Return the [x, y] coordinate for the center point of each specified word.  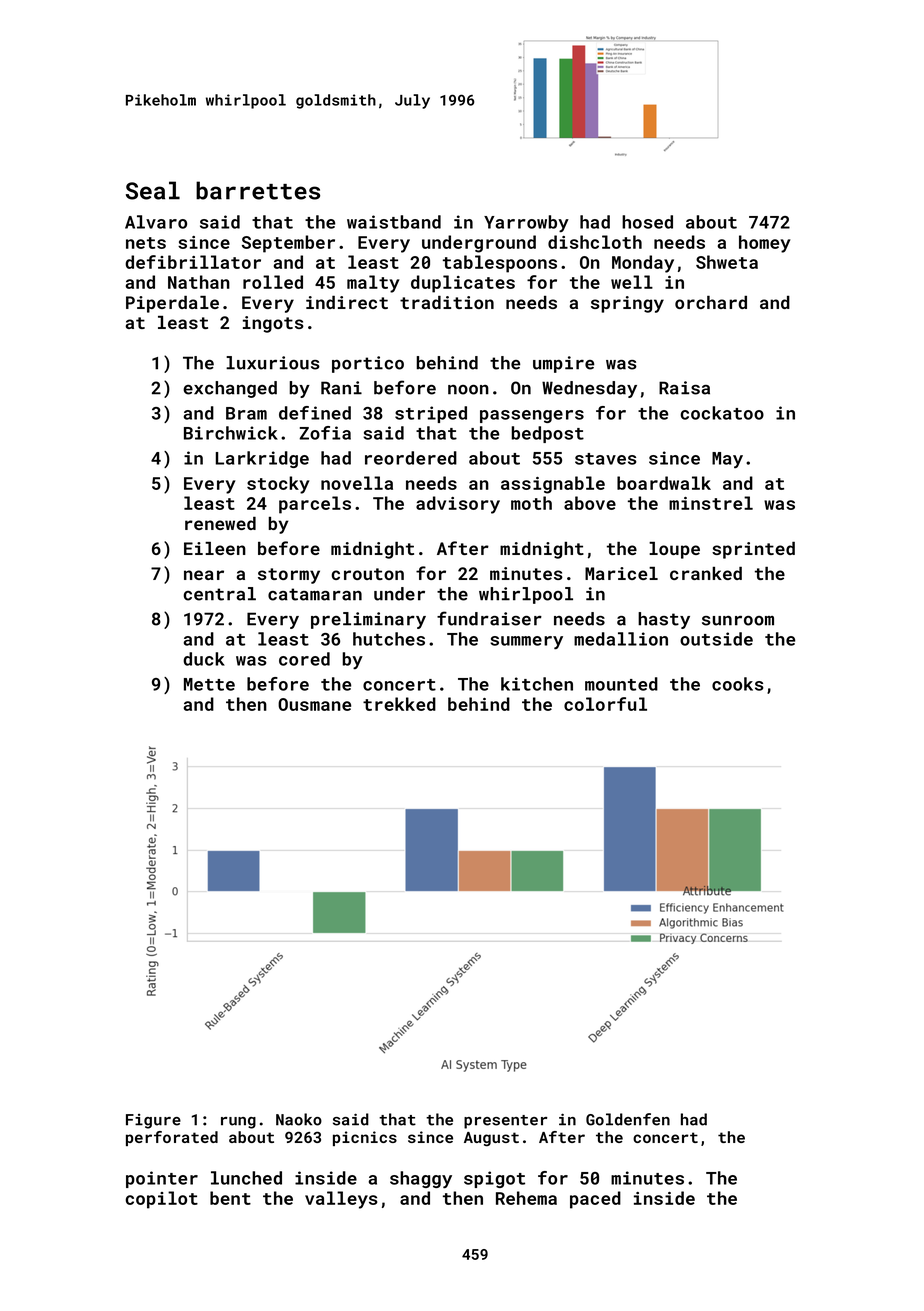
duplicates [463, 284]
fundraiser [489, 618]
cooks [738, 684]
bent [230, 1198]
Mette [209, 684]
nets [146, 243]
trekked [399, 704]
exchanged [230, 389]
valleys [341, 1200]
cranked [706, 573]
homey [765, 244]
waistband [394, 222]
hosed [647, 222]
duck [204, 659]
